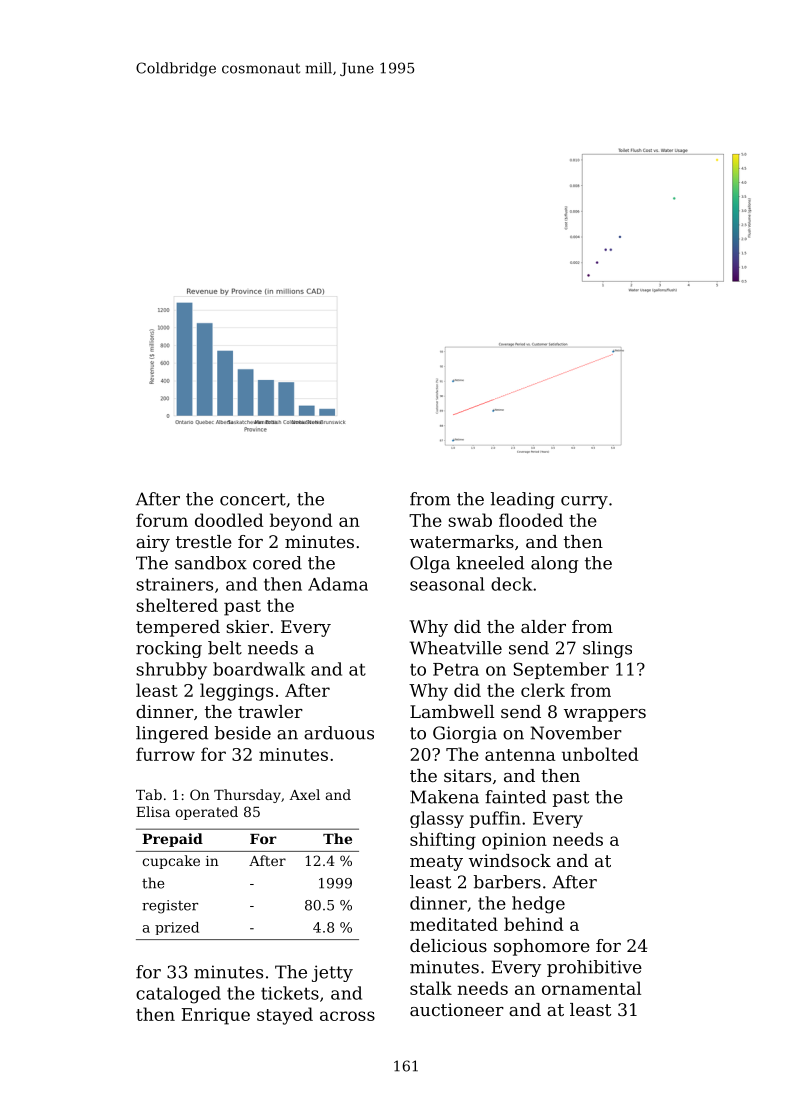  Describe the element at coordinates (511, 584) in the document. I see `deck` at that location.
